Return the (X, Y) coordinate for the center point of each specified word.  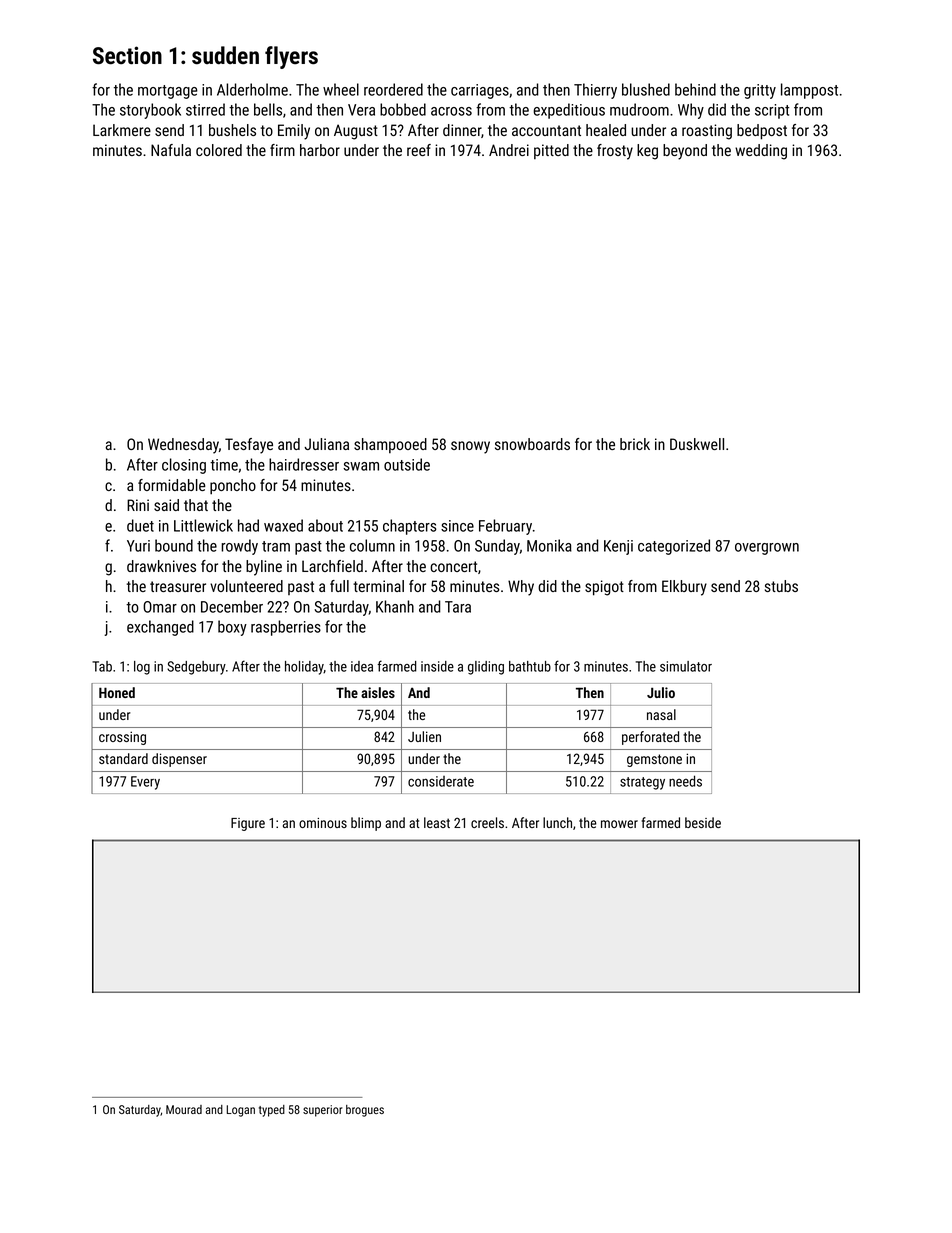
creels (487, 822)
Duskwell (697, 444)
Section (127, 55)
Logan (240, 1111)
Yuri (138, 546)
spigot (604, 588)
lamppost (809, 91)
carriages (480, 91)
